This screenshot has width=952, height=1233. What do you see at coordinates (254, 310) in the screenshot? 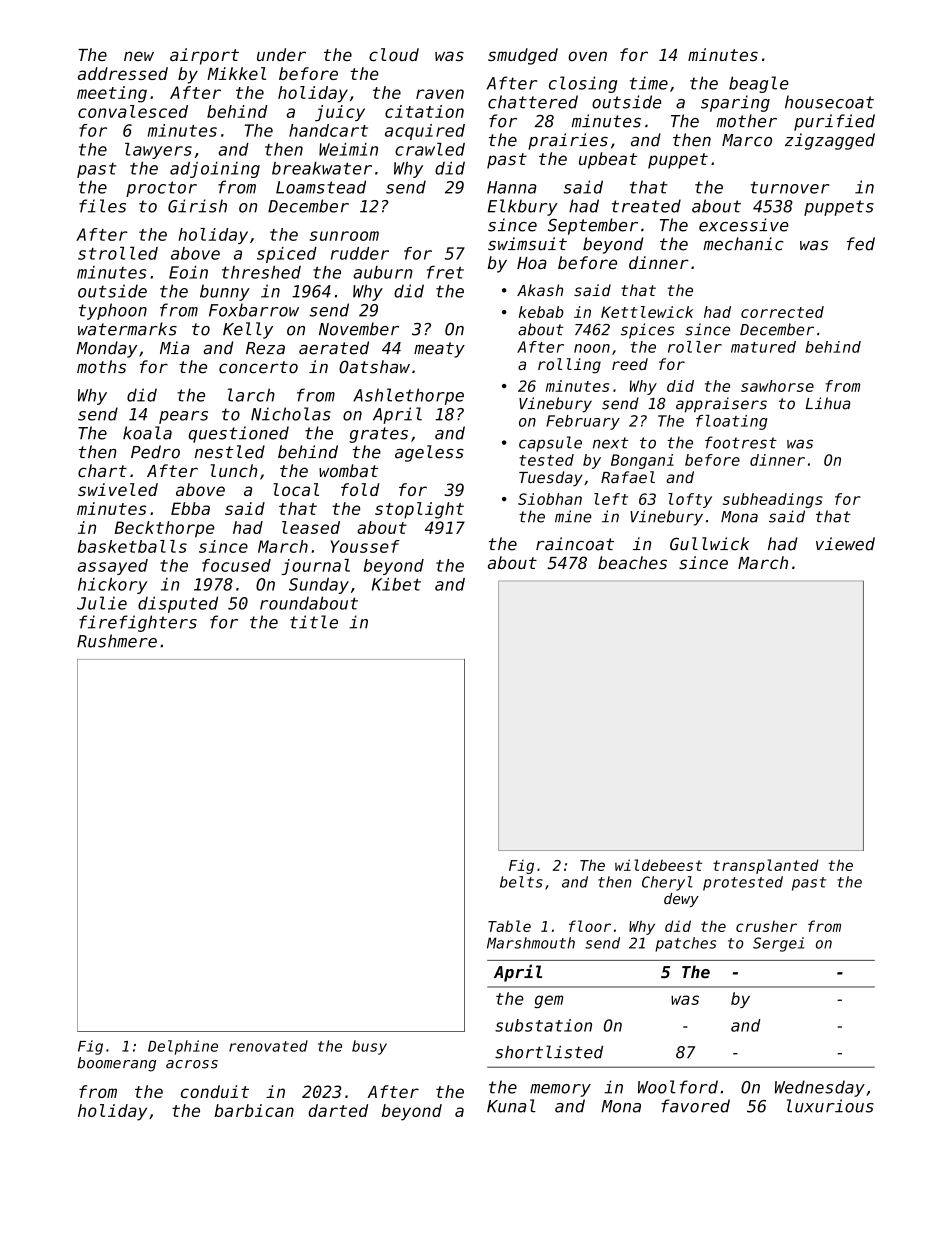
I see `Foxbarrow` at bounding box center [254, 310].
